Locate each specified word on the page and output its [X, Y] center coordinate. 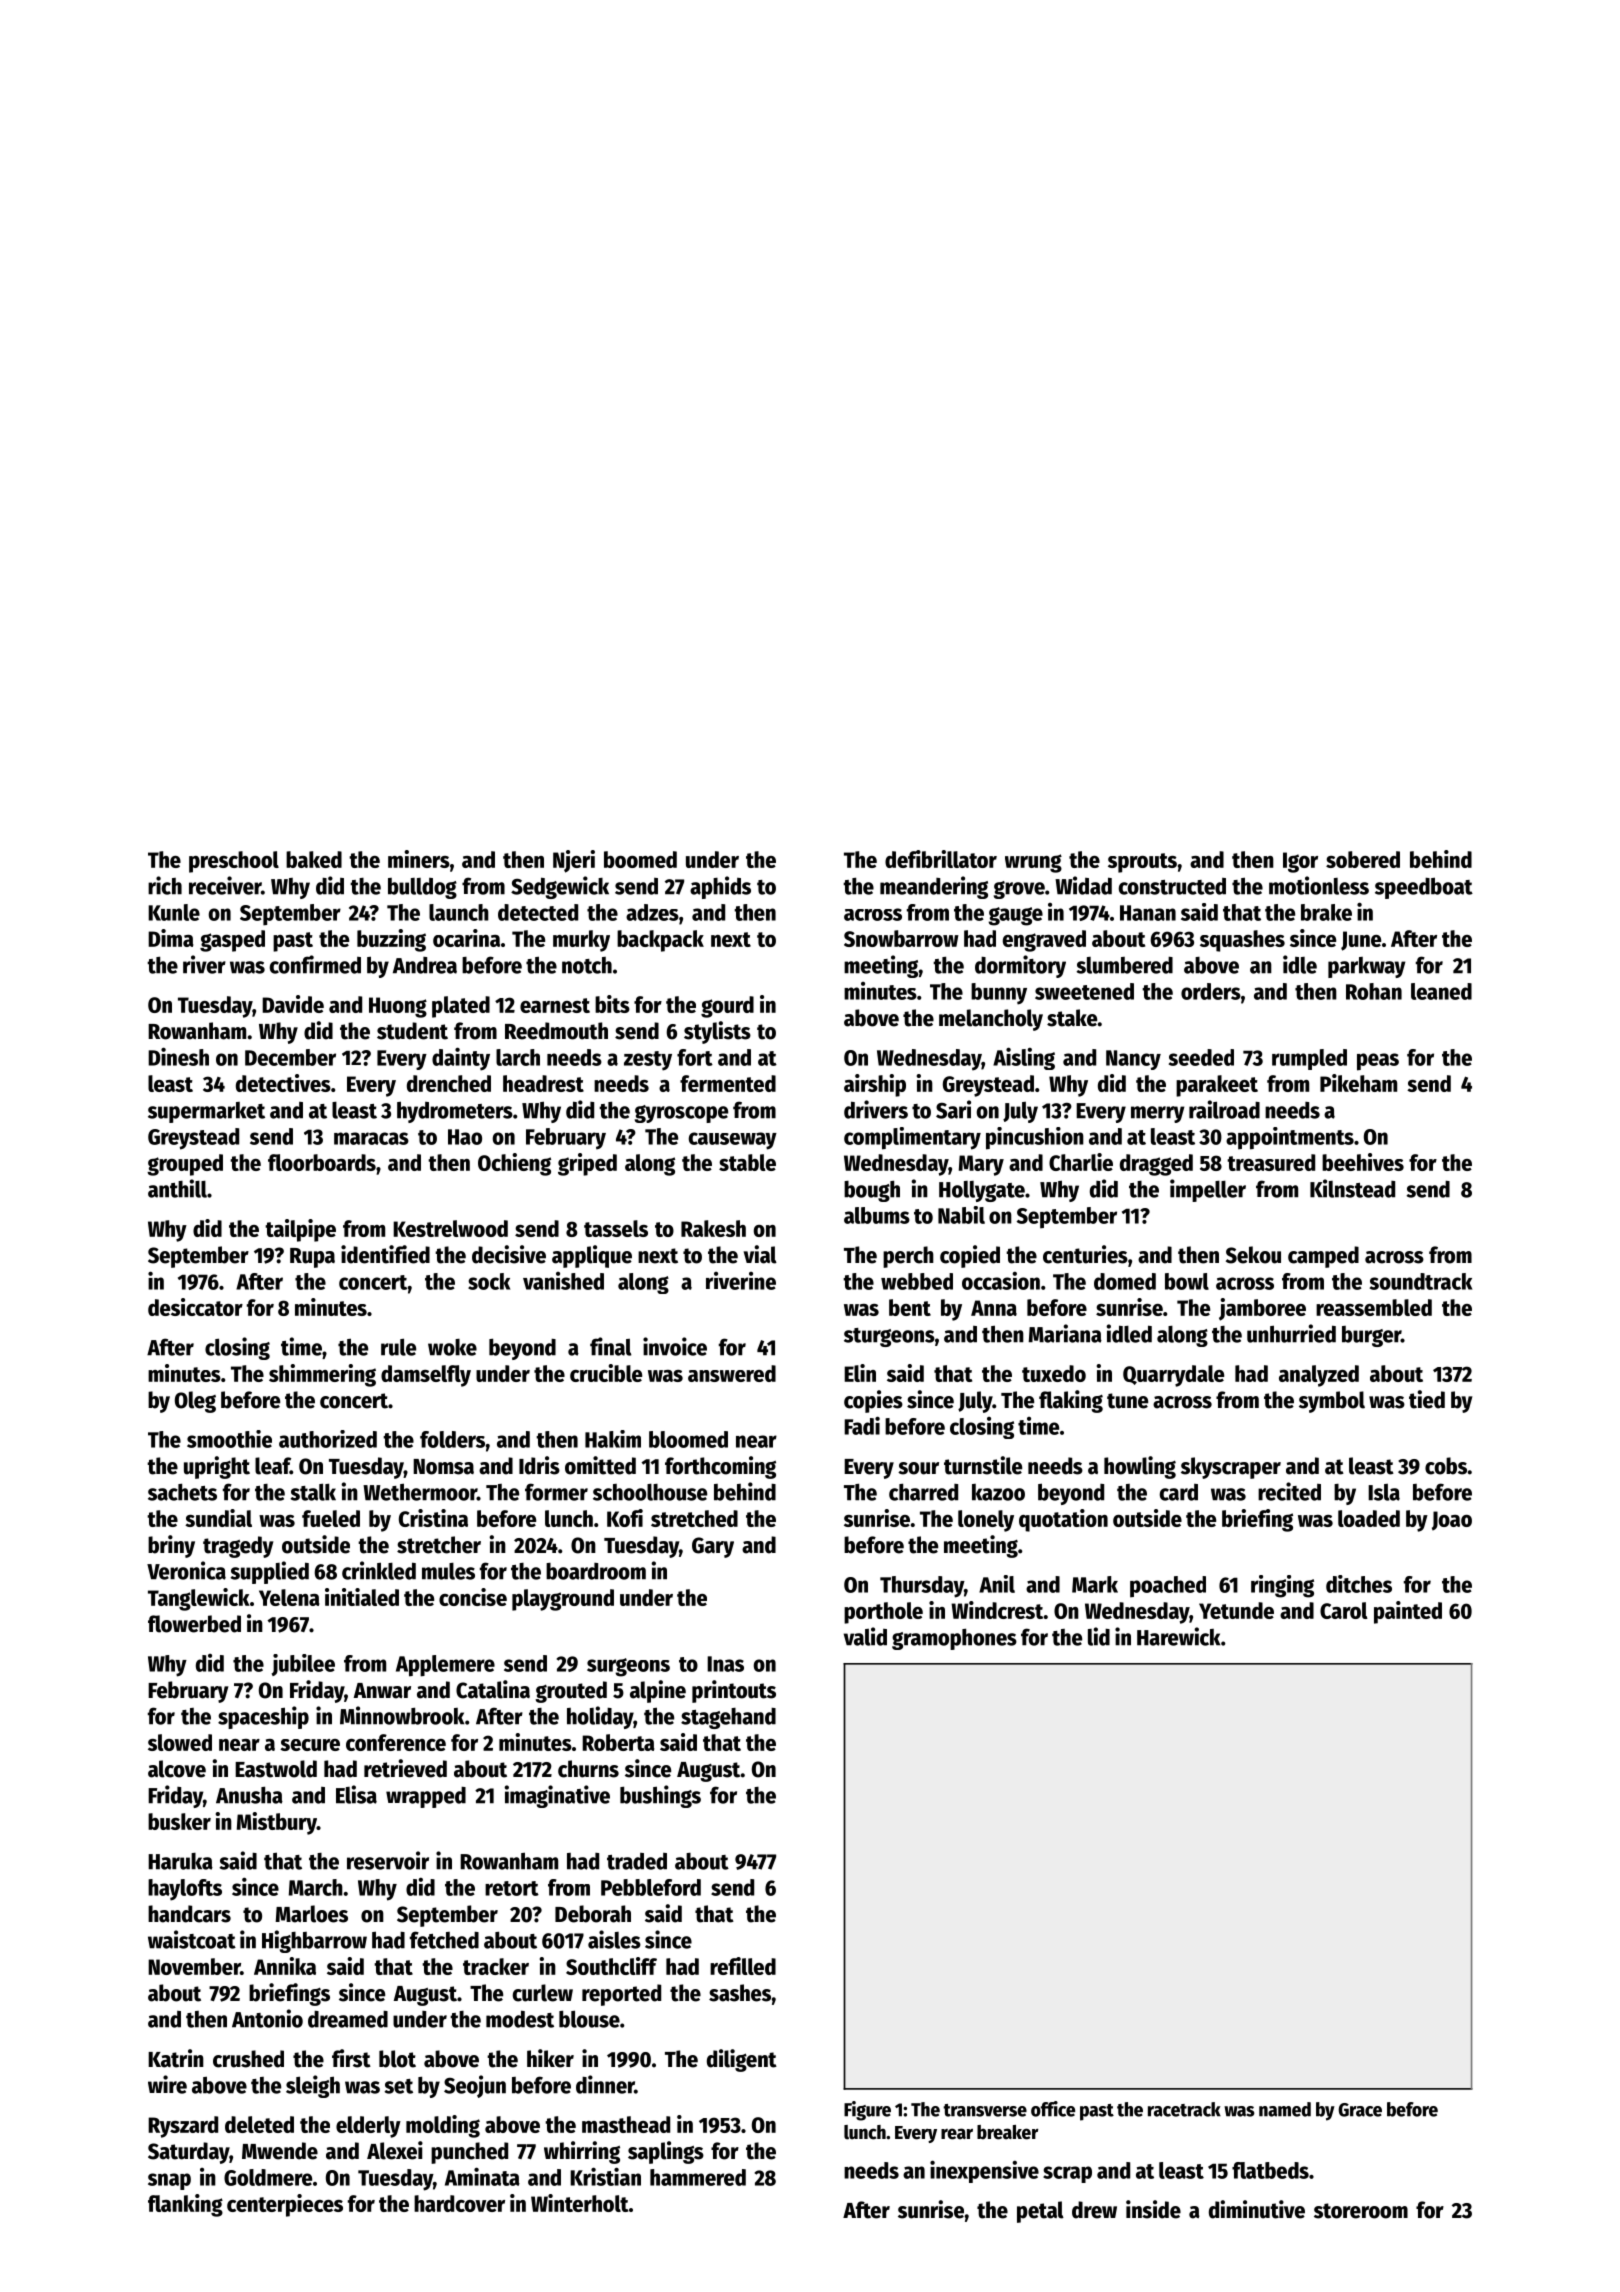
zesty [648, 1061]
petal [1040, 2212]
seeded [1201, 1057]
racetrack [1184, 2109]
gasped [232, 941]
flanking [185, 2205]
